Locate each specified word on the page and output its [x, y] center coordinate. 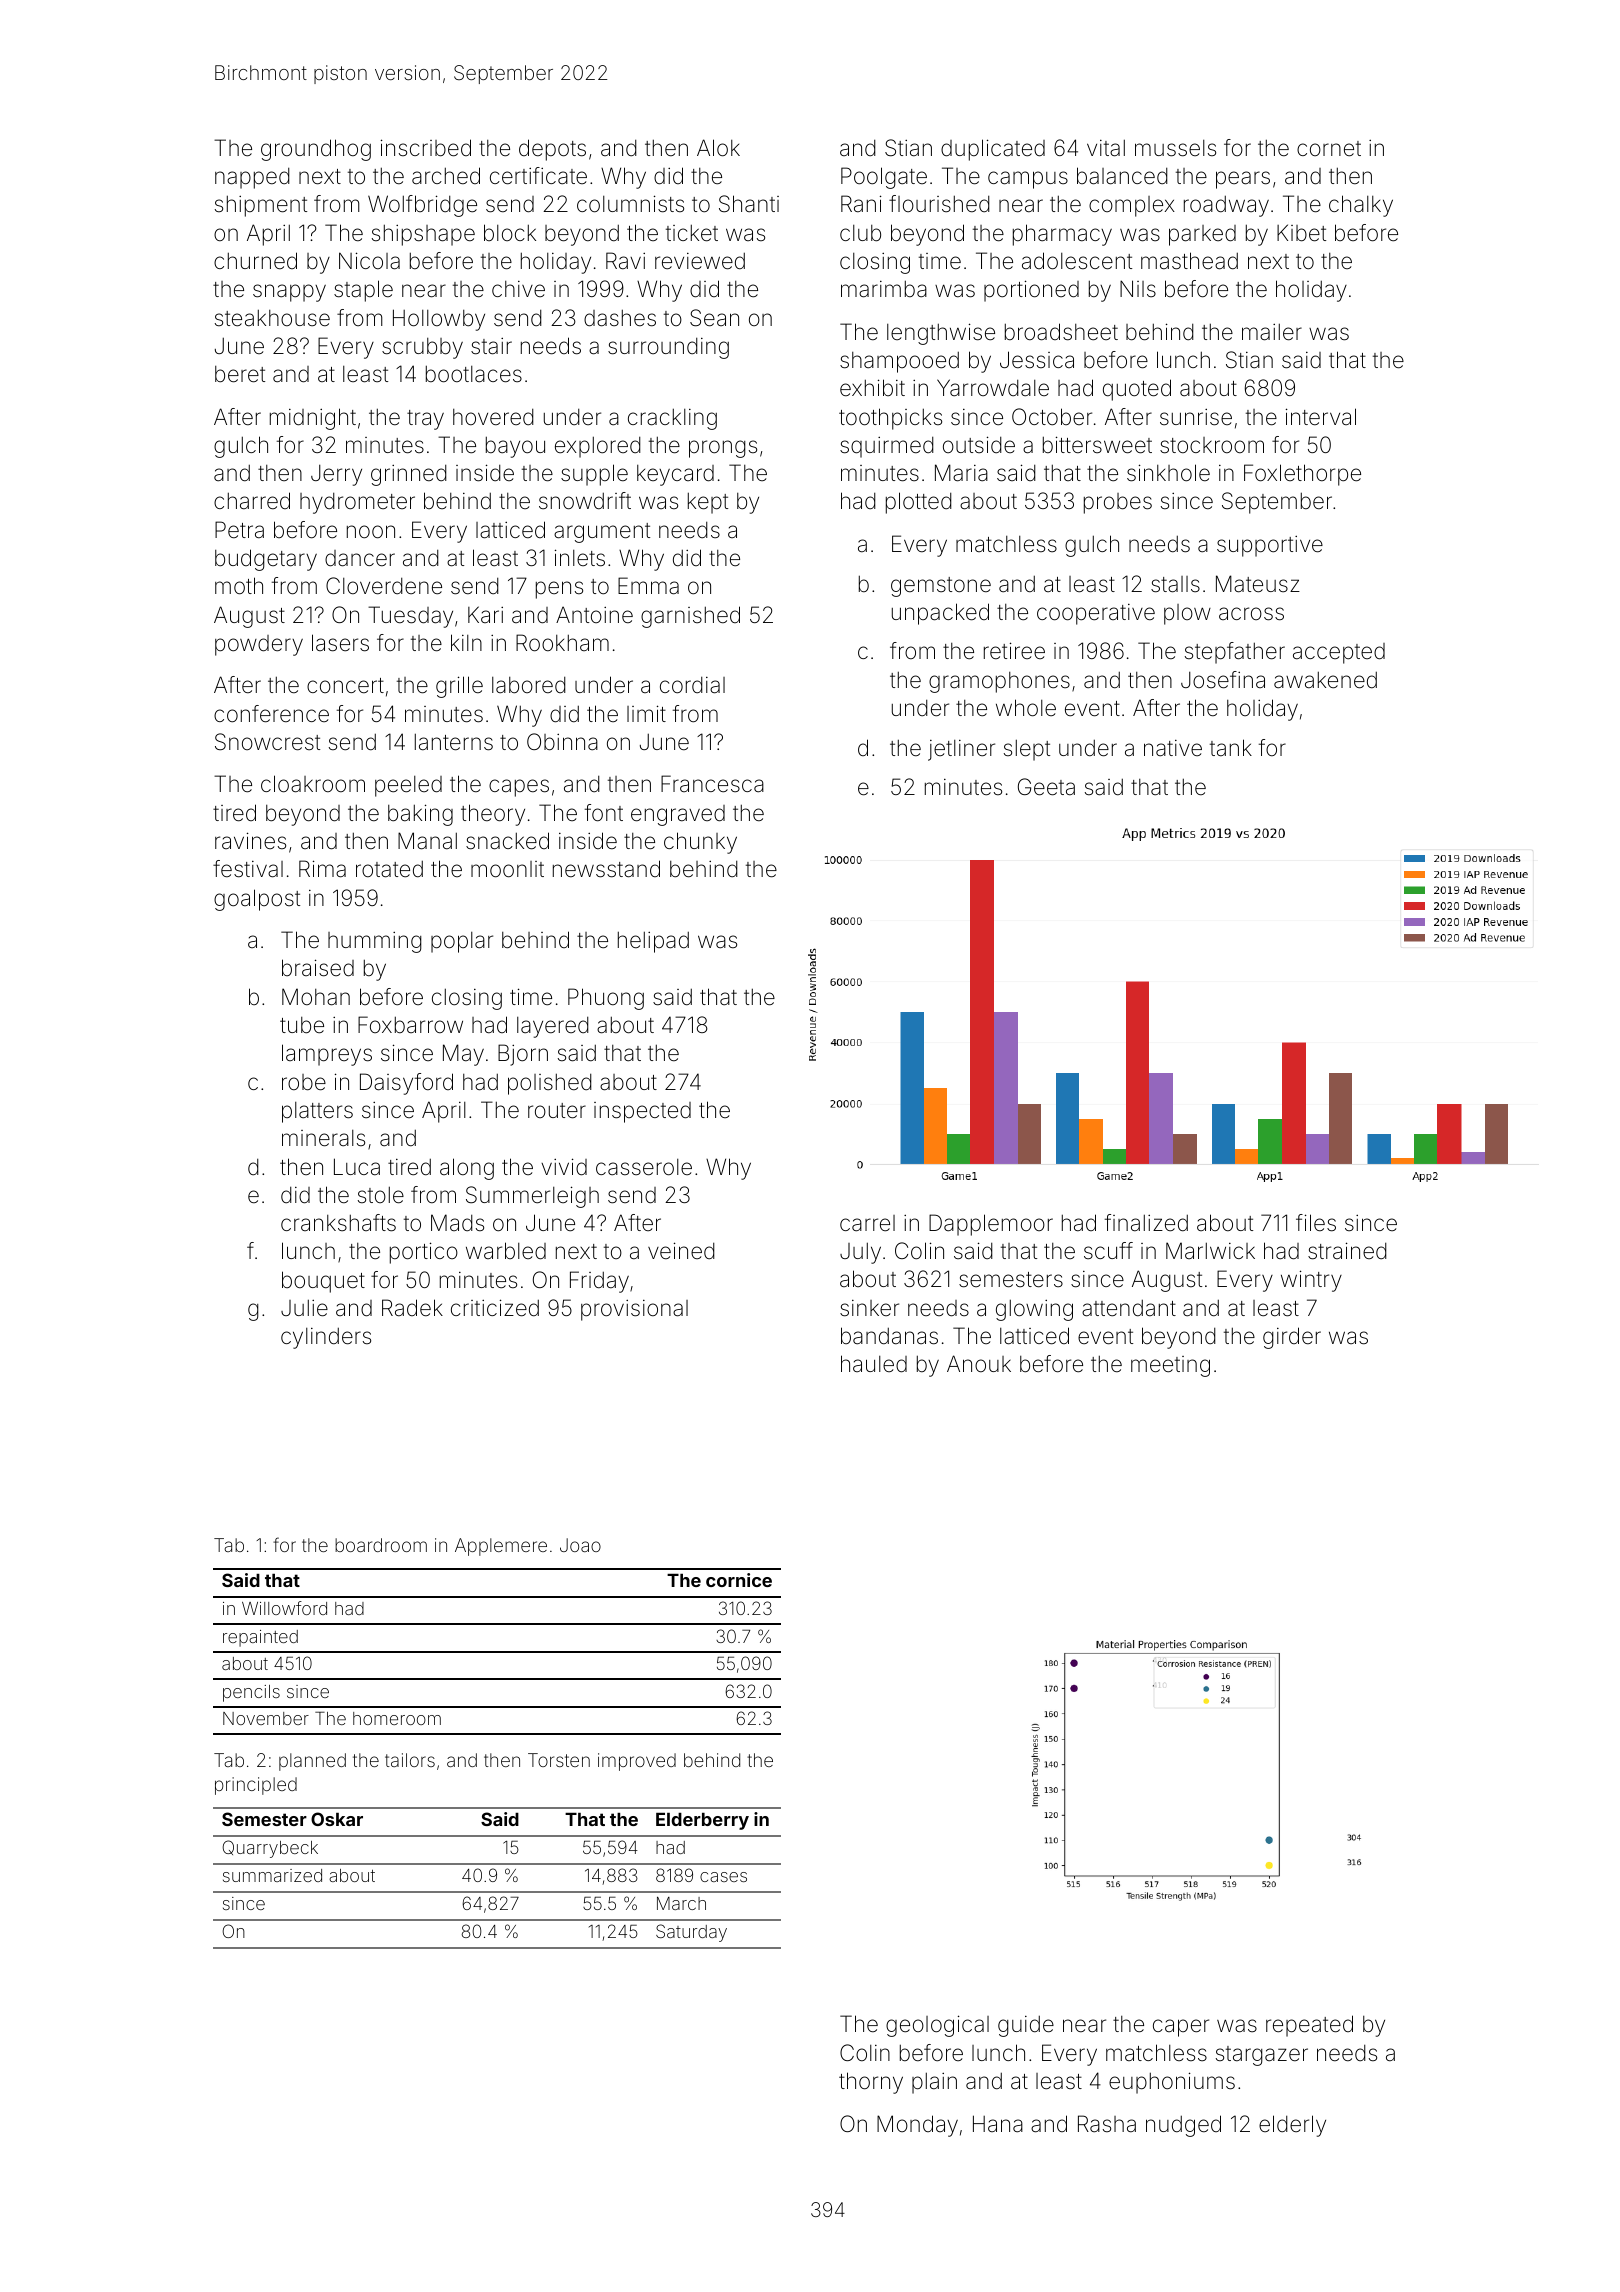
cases [723, 1877]
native [1173, 748]
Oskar [337, 1819]
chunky [700, 843]
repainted [260, 1638]
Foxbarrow [410, 1024]
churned [255, 260]
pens [559, 590]
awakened [1325, 680]
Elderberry [702, 1821]
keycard [675, 475]
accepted [1339, 653]
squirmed [887, 447]
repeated [1309, 2026]
